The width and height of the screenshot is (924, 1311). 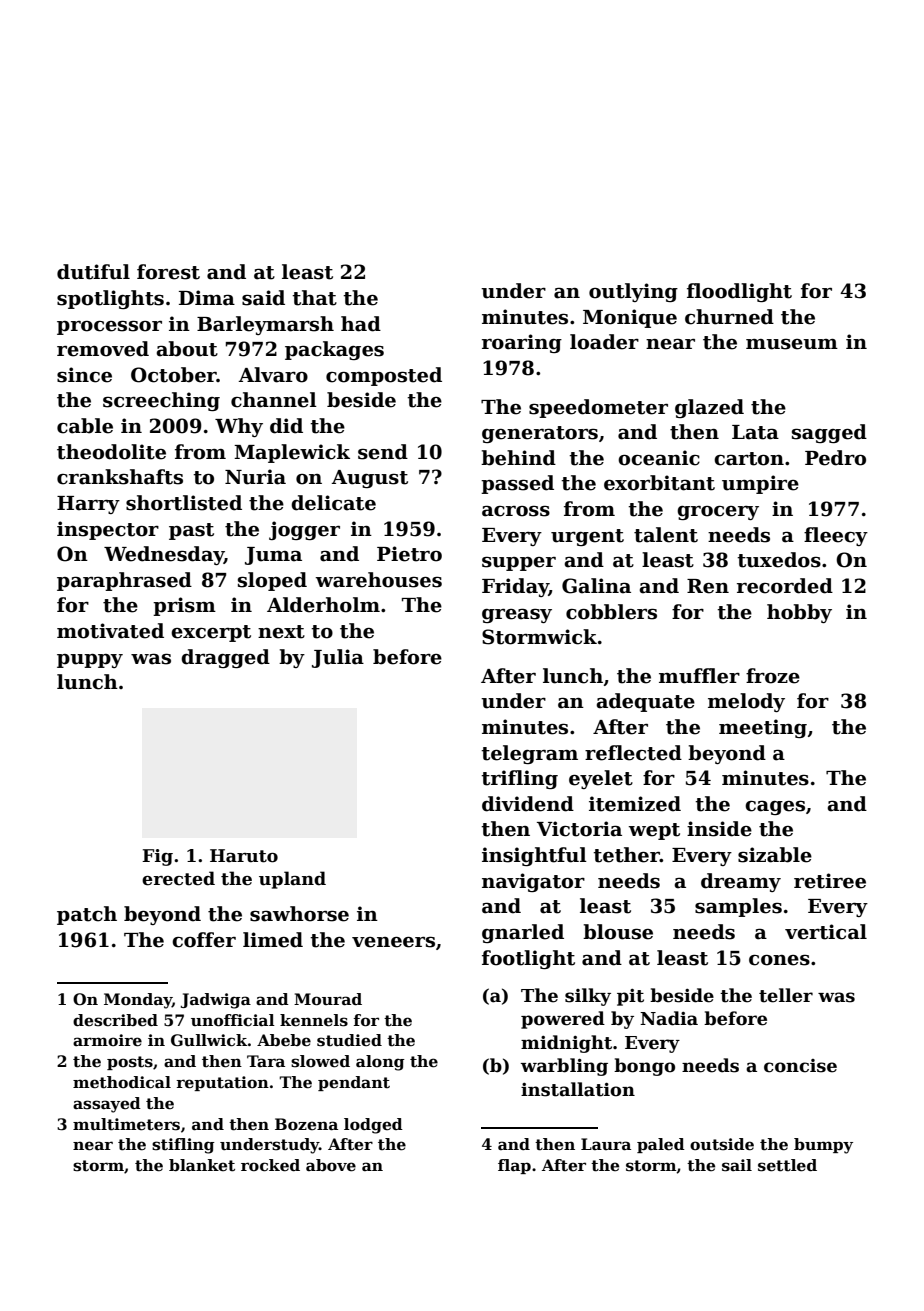 What do you see at coordinates (370, 479) in the screenshot?
I see `August` at bounding box center [370, 479].
